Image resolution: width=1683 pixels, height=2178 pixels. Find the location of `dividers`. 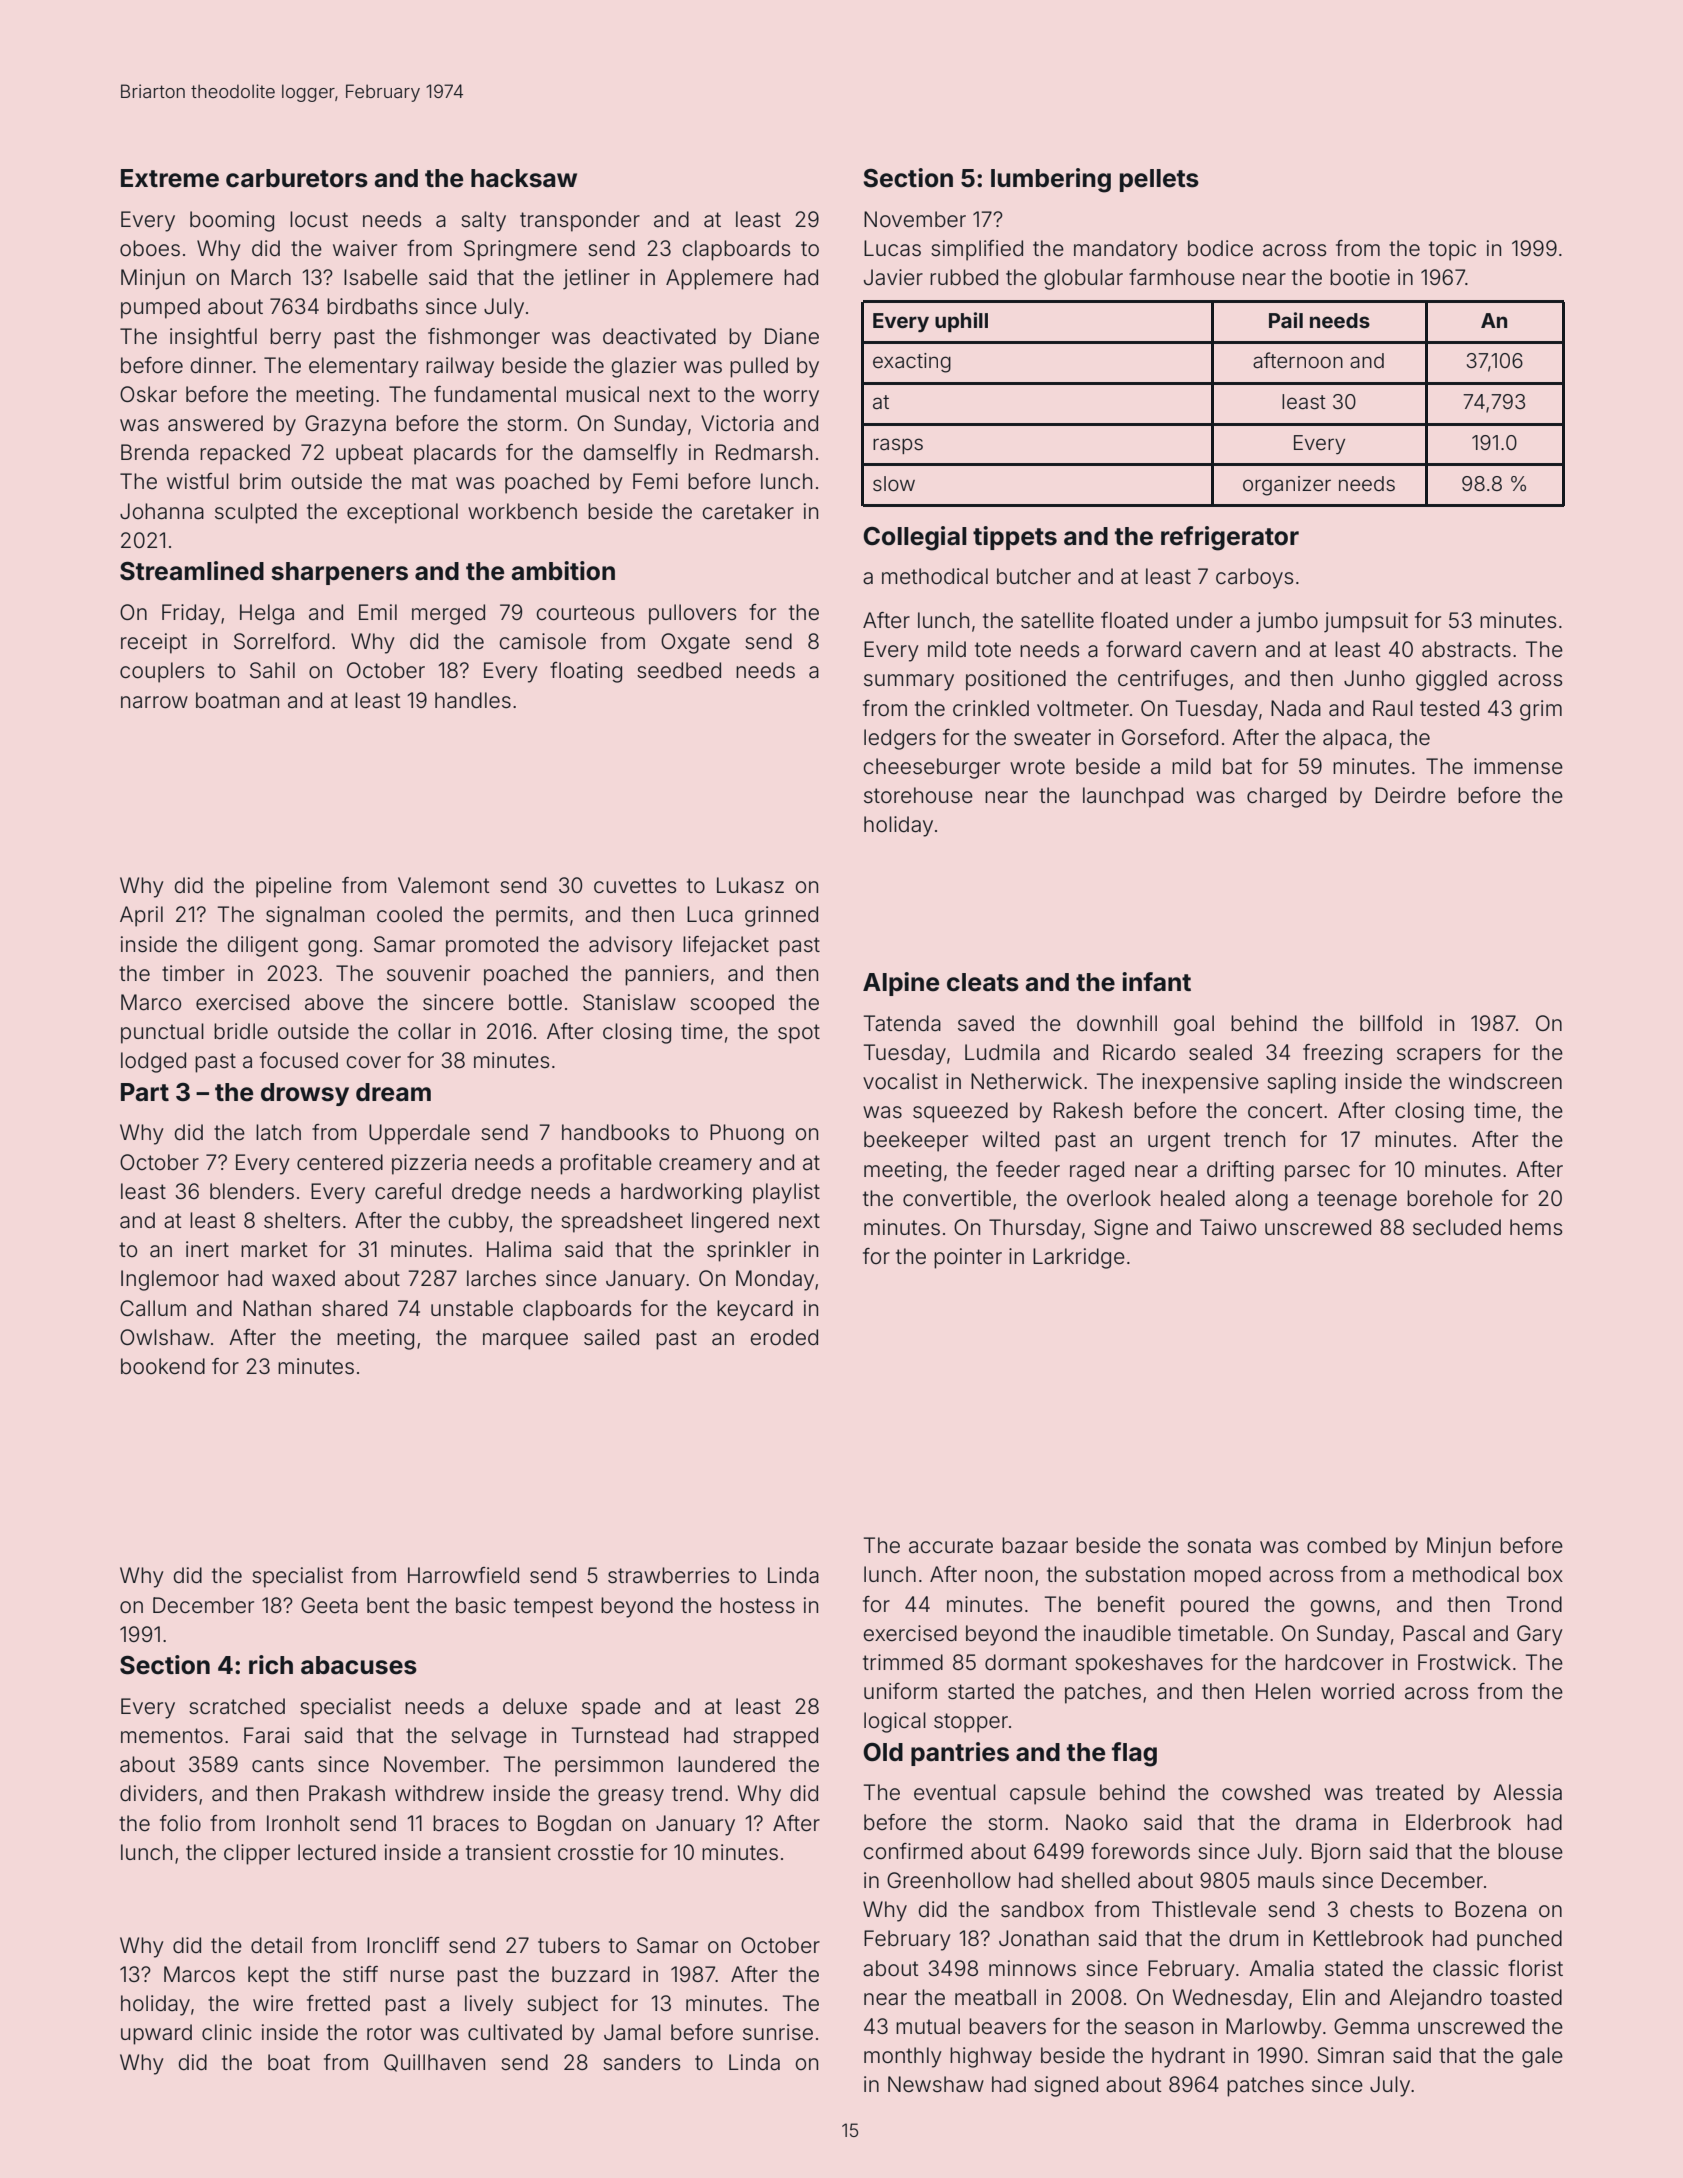

dividers is located at coordinates (158, 1793).
